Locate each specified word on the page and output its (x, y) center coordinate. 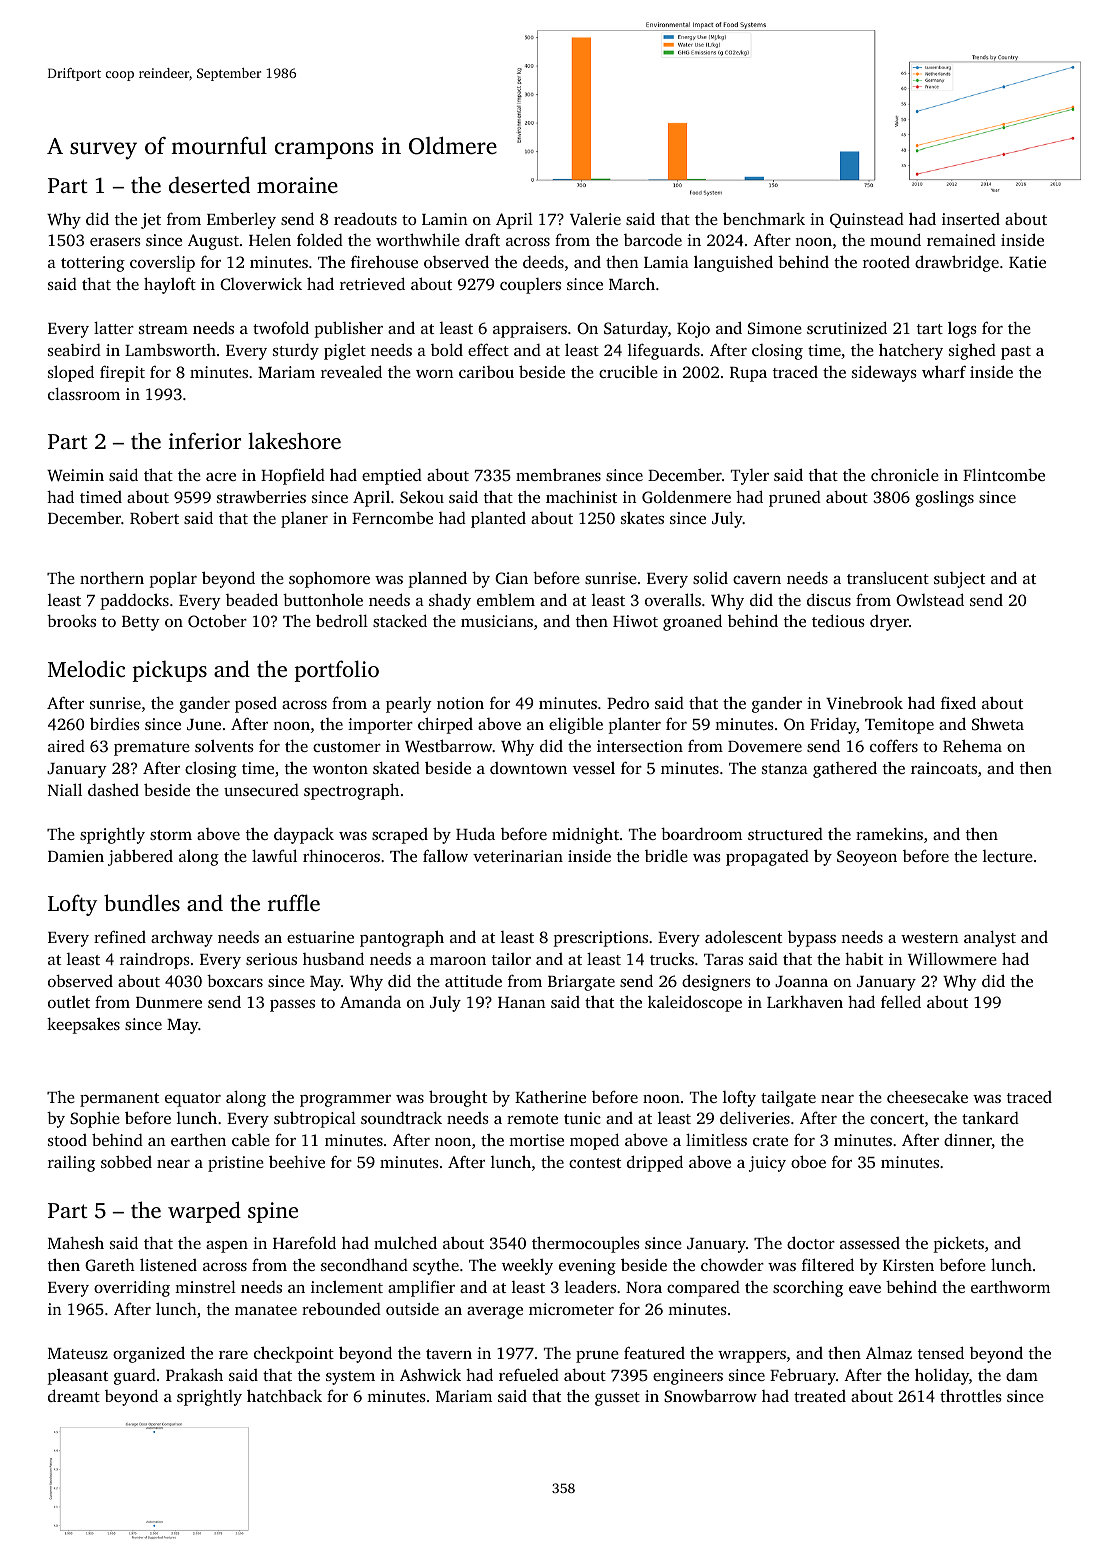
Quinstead (867, 220)
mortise (536, 1140)
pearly (409, 704)
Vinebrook (864, 702)
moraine (297, 185)
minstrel (205, 1286)
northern (112, 578)
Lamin (445, 219)
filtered (828, 1264)
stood (67, 1140)
